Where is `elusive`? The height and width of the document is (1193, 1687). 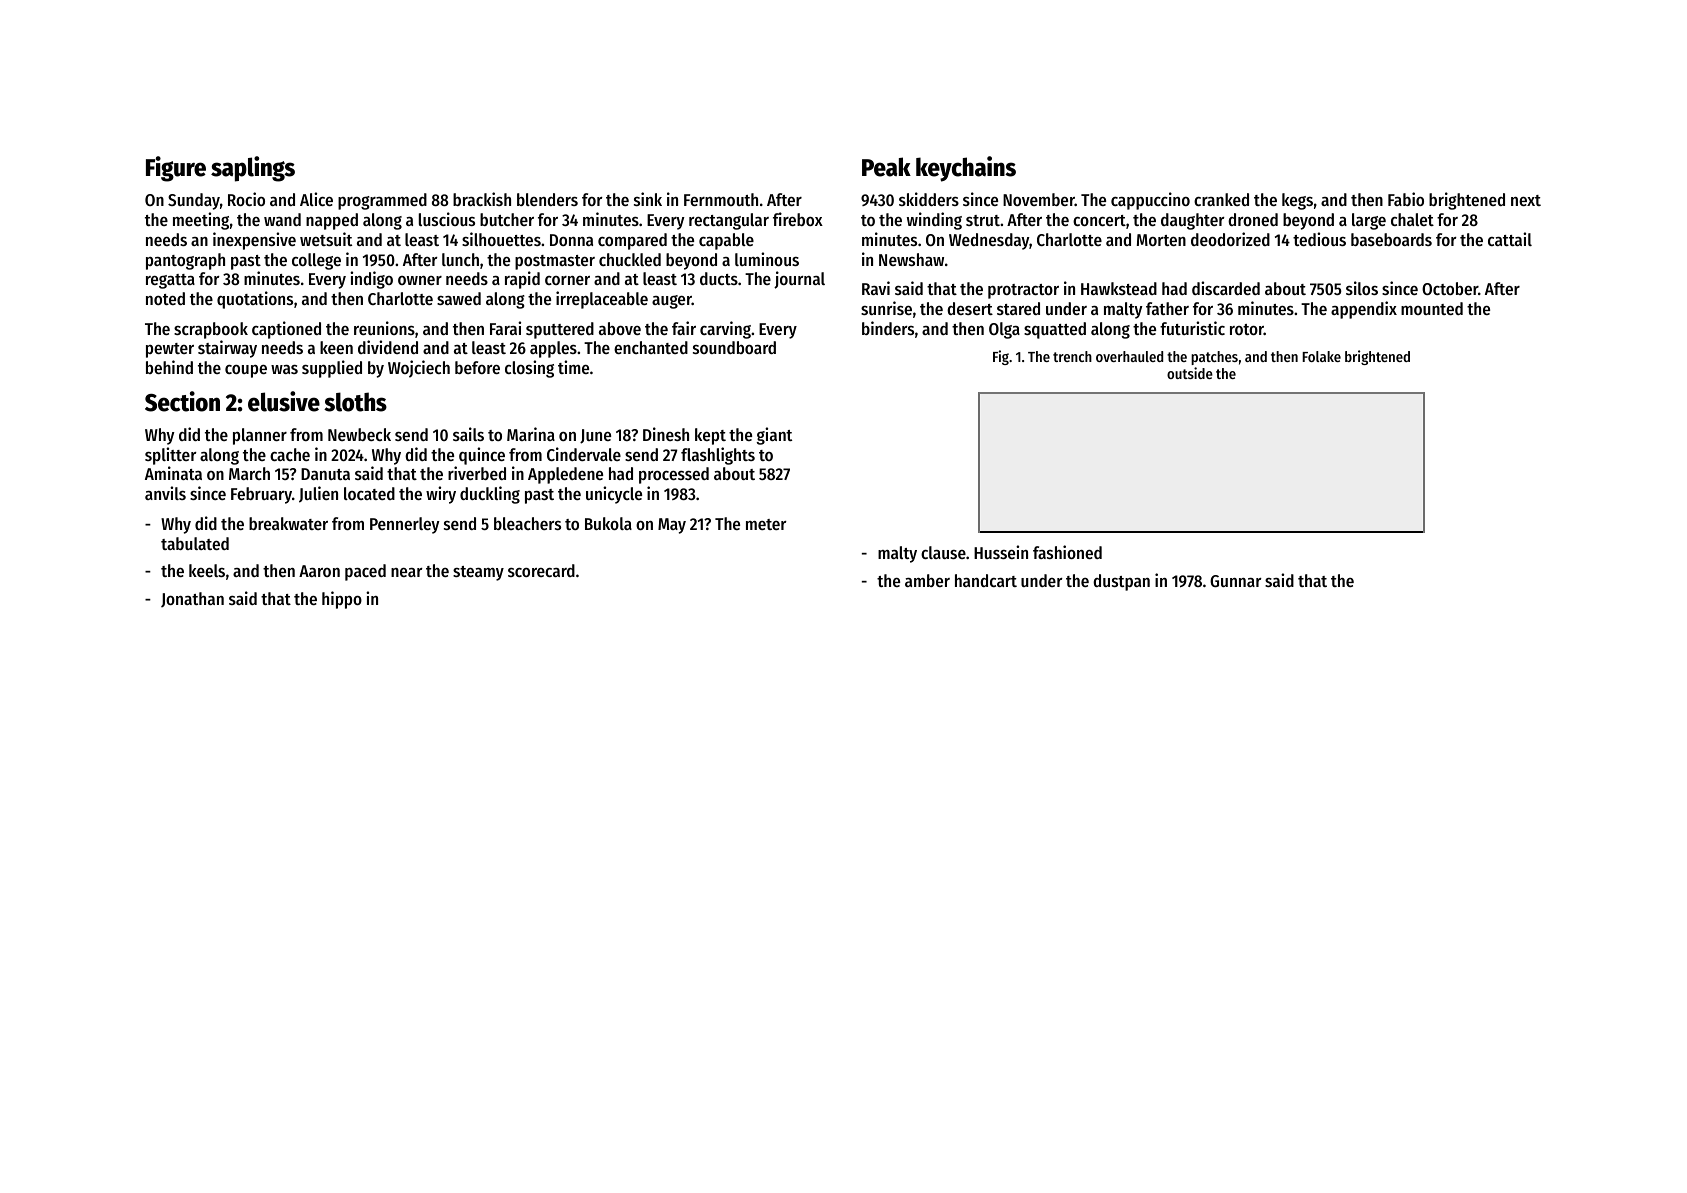 elusive is located at coordinates (284, 401).
